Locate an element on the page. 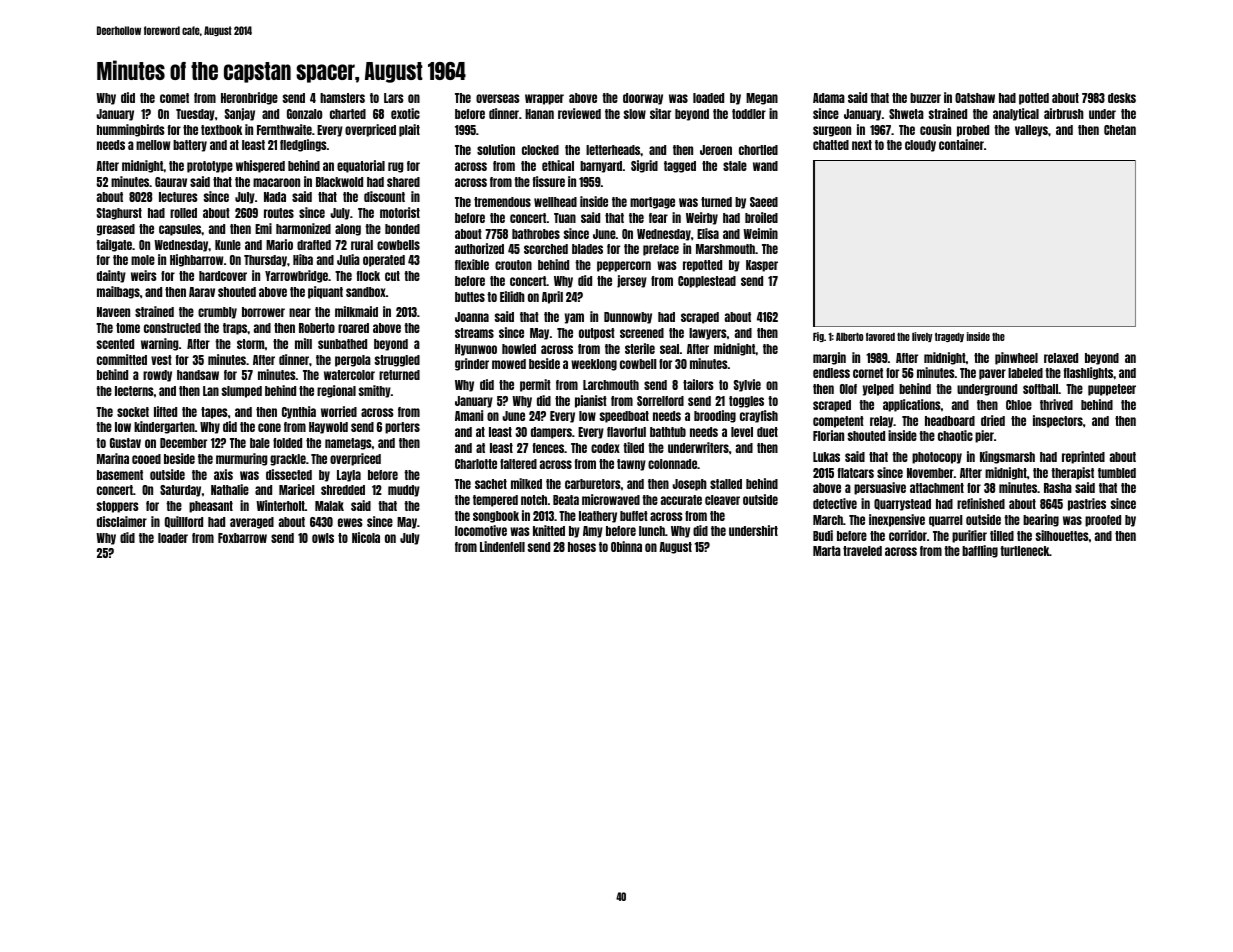 Image resolution: width=1233 pixels, height=952 pixels. hummingbirds is located at coordinates (131, 130).
